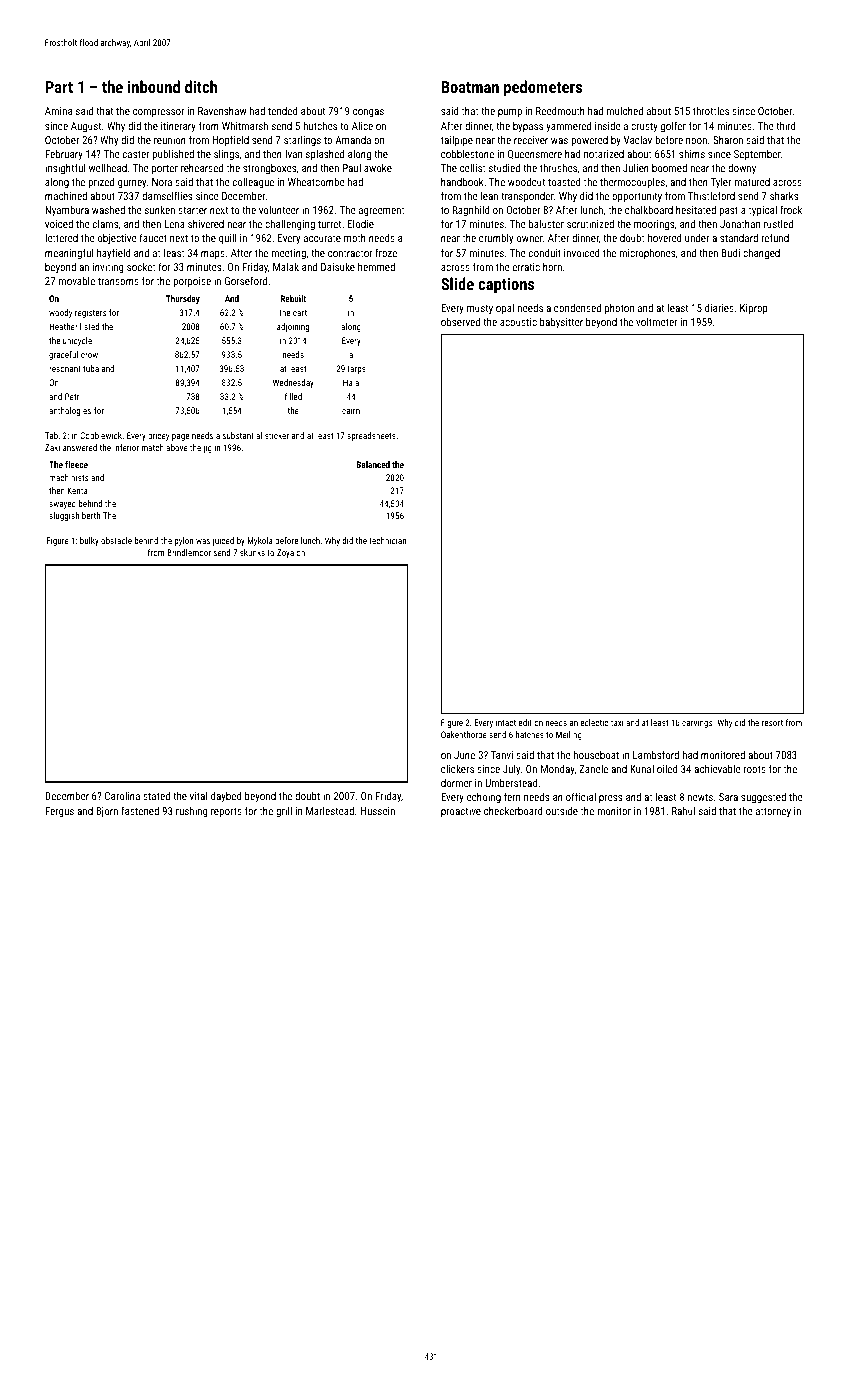  Describe the element at coordinates (496, 239) in the screenshot. I see `crumbly` at that location.
